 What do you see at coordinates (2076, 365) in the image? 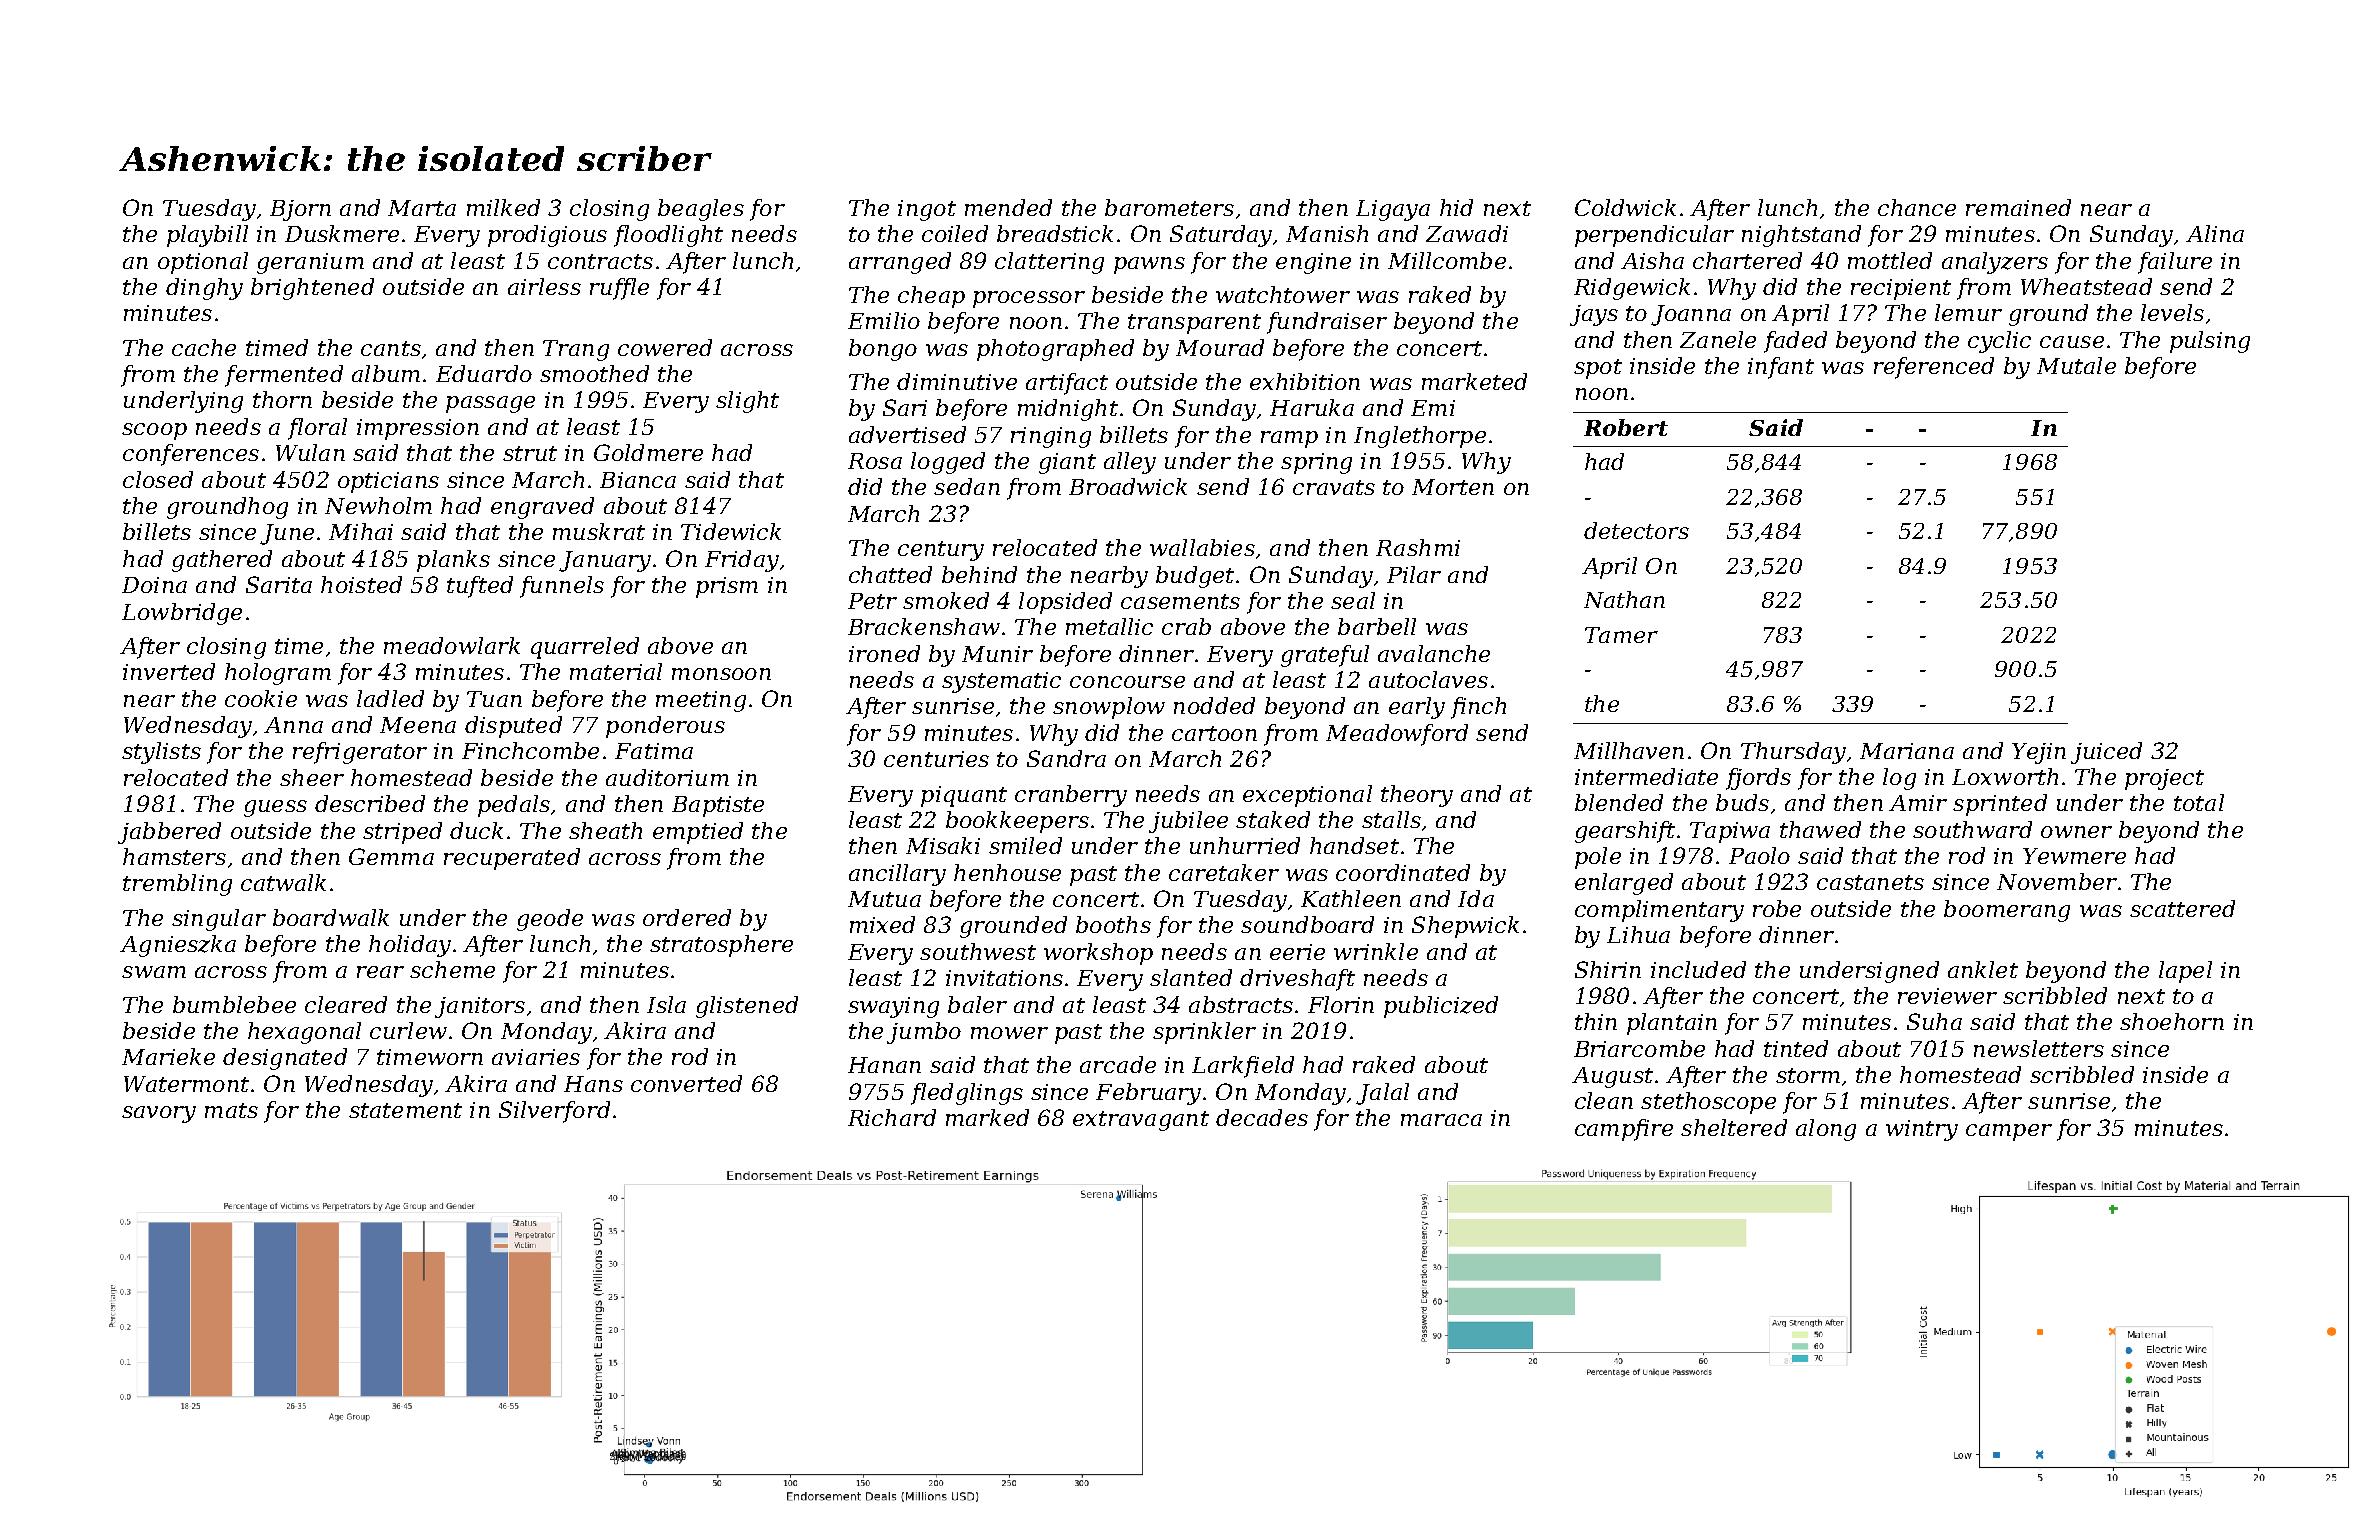
I see `Mutale` at bounding box center [2076, 365].
